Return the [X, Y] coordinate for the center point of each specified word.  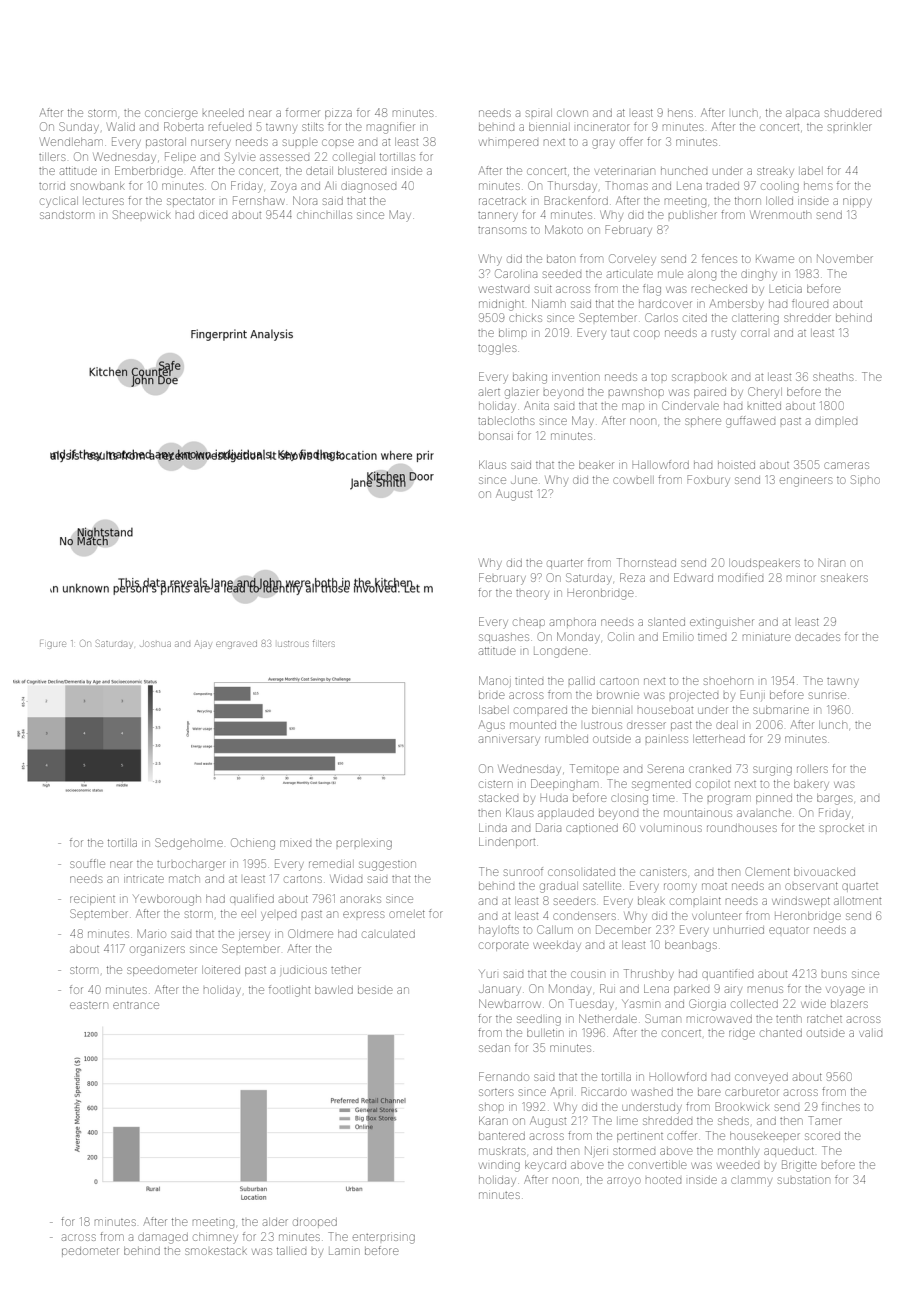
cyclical [59, 202]
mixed [295, 843]
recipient [92, 900]
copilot [713, 784]
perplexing [364, 845]
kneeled [223, 113]
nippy [857, 203]
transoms [502, 230]
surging [772, 771]
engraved [236, 645]
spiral [539, 113]
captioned [592, 829]
